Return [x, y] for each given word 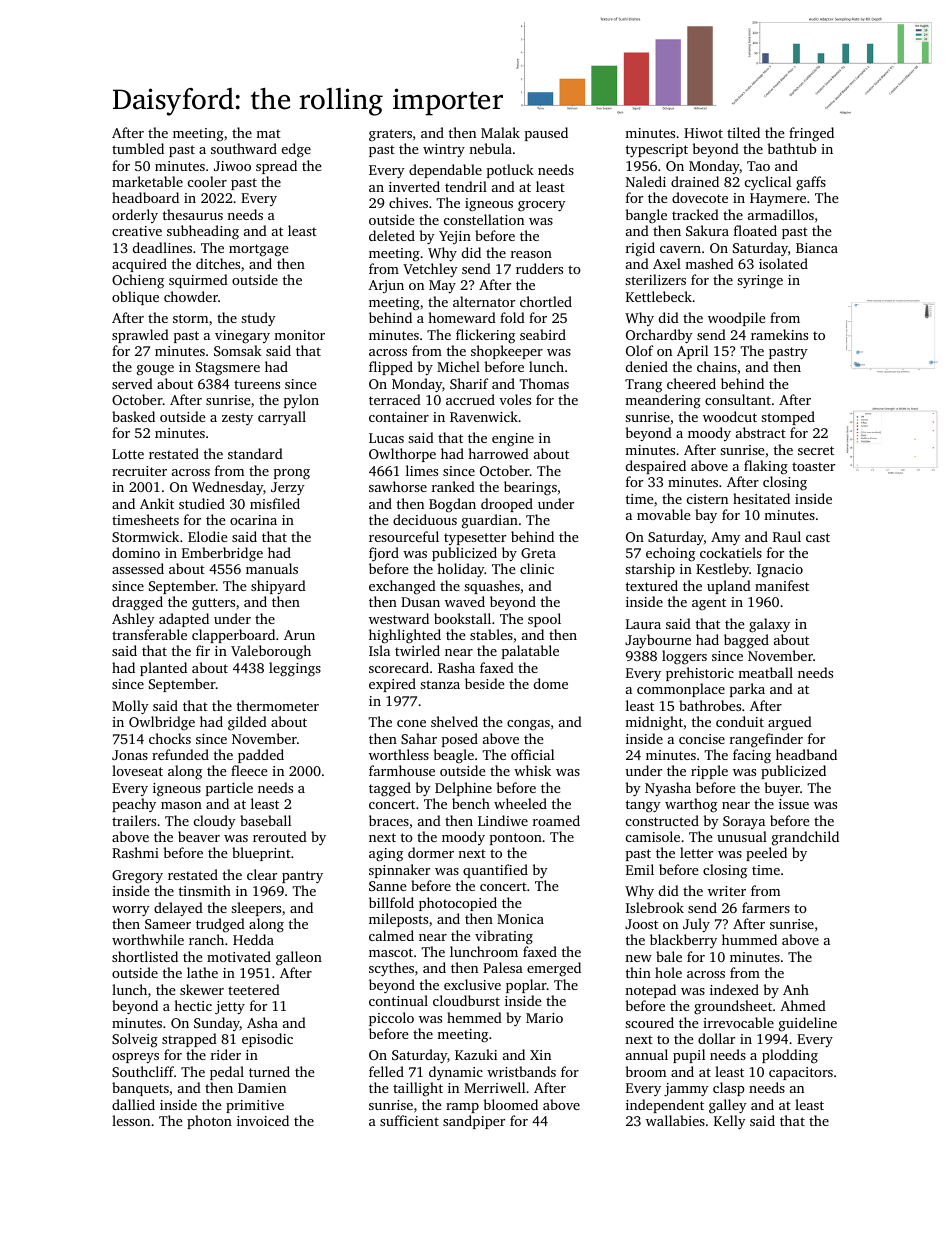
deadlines [162, 247]
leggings [295, 669]
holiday [461, 570]
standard [255, 453]
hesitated [761, 498]
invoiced [263, 1120]
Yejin [455, 237]
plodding [790, 1056]
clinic [537, 568]
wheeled [520, 803]
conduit [740, 721]
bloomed [511, 1104]
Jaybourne [658, 641]
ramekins [779, 334]
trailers [134, 820]
